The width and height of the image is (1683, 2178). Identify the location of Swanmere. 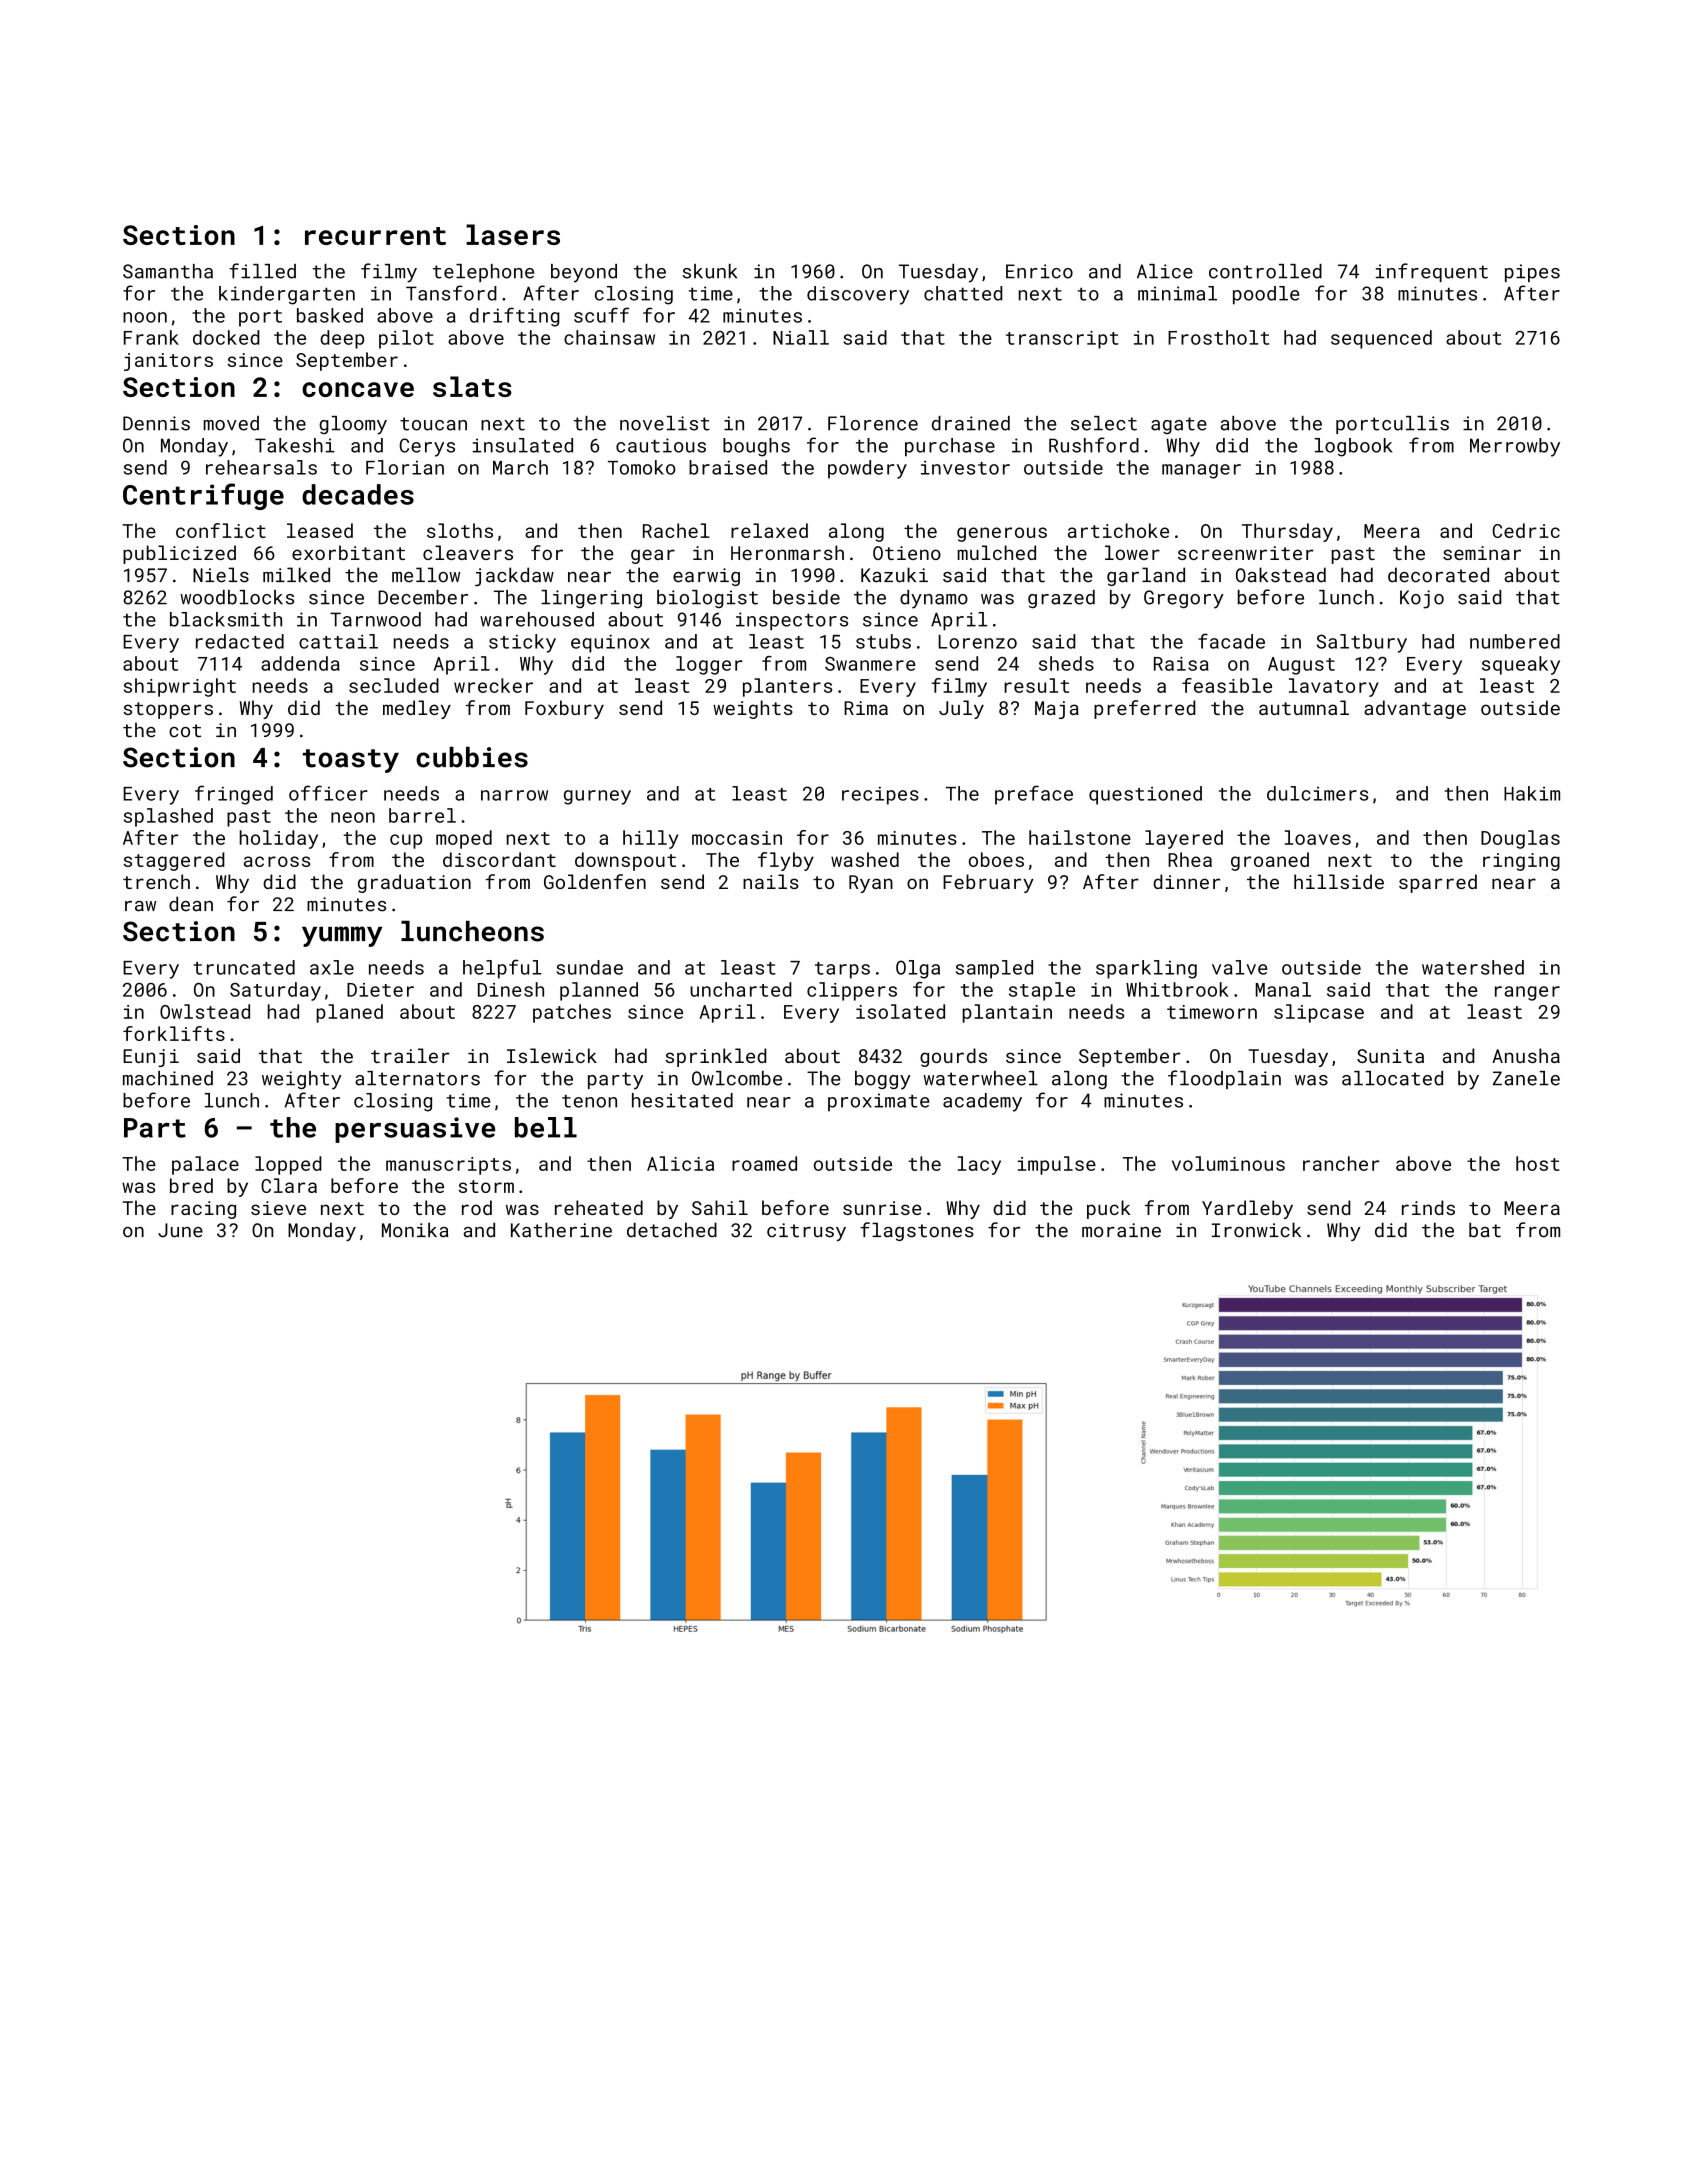
(870, 664).
